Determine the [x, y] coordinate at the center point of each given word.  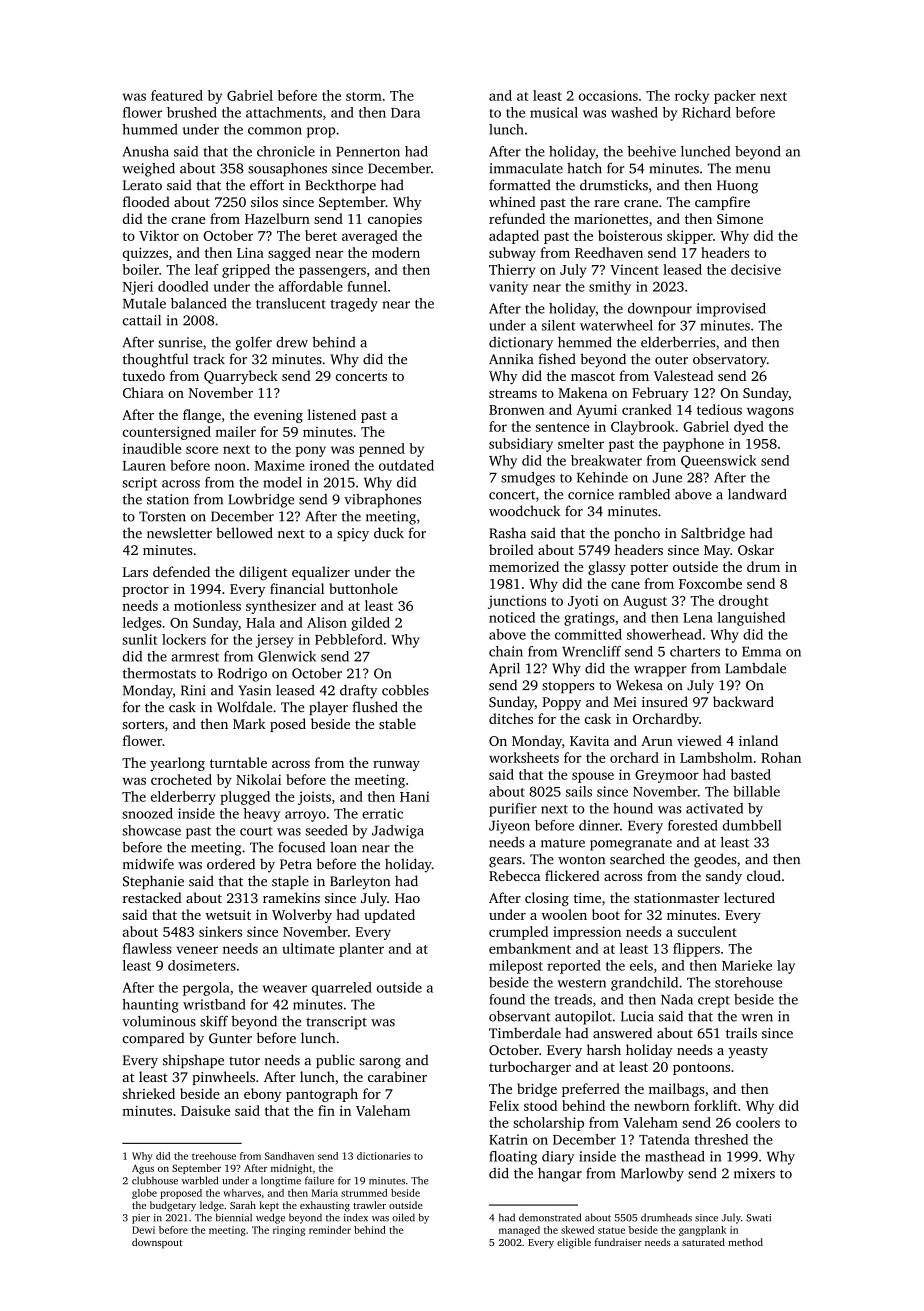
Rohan [781, 757]
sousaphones [287, 170]
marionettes [611, 219]
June [667, 478]
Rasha [507, 533]
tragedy [354, 305]
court [256, 831]
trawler [369, 1205]
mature [563, 843]
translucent [291, 303]
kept [269, 1206]
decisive [756, 269]
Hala [260, 622]
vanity [508, 288]
